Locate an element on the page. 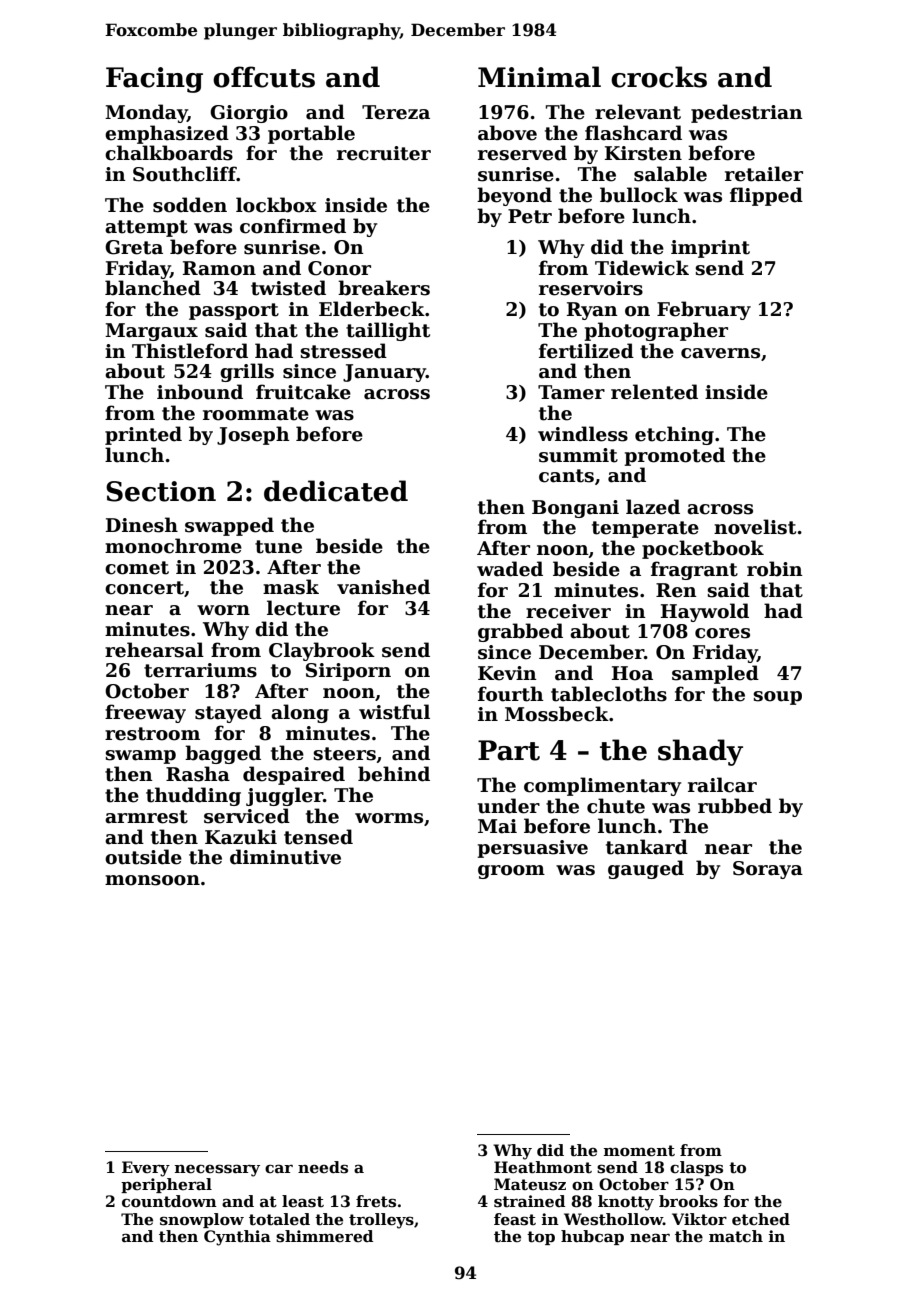  caverns is located at coordinates (720, 353).
